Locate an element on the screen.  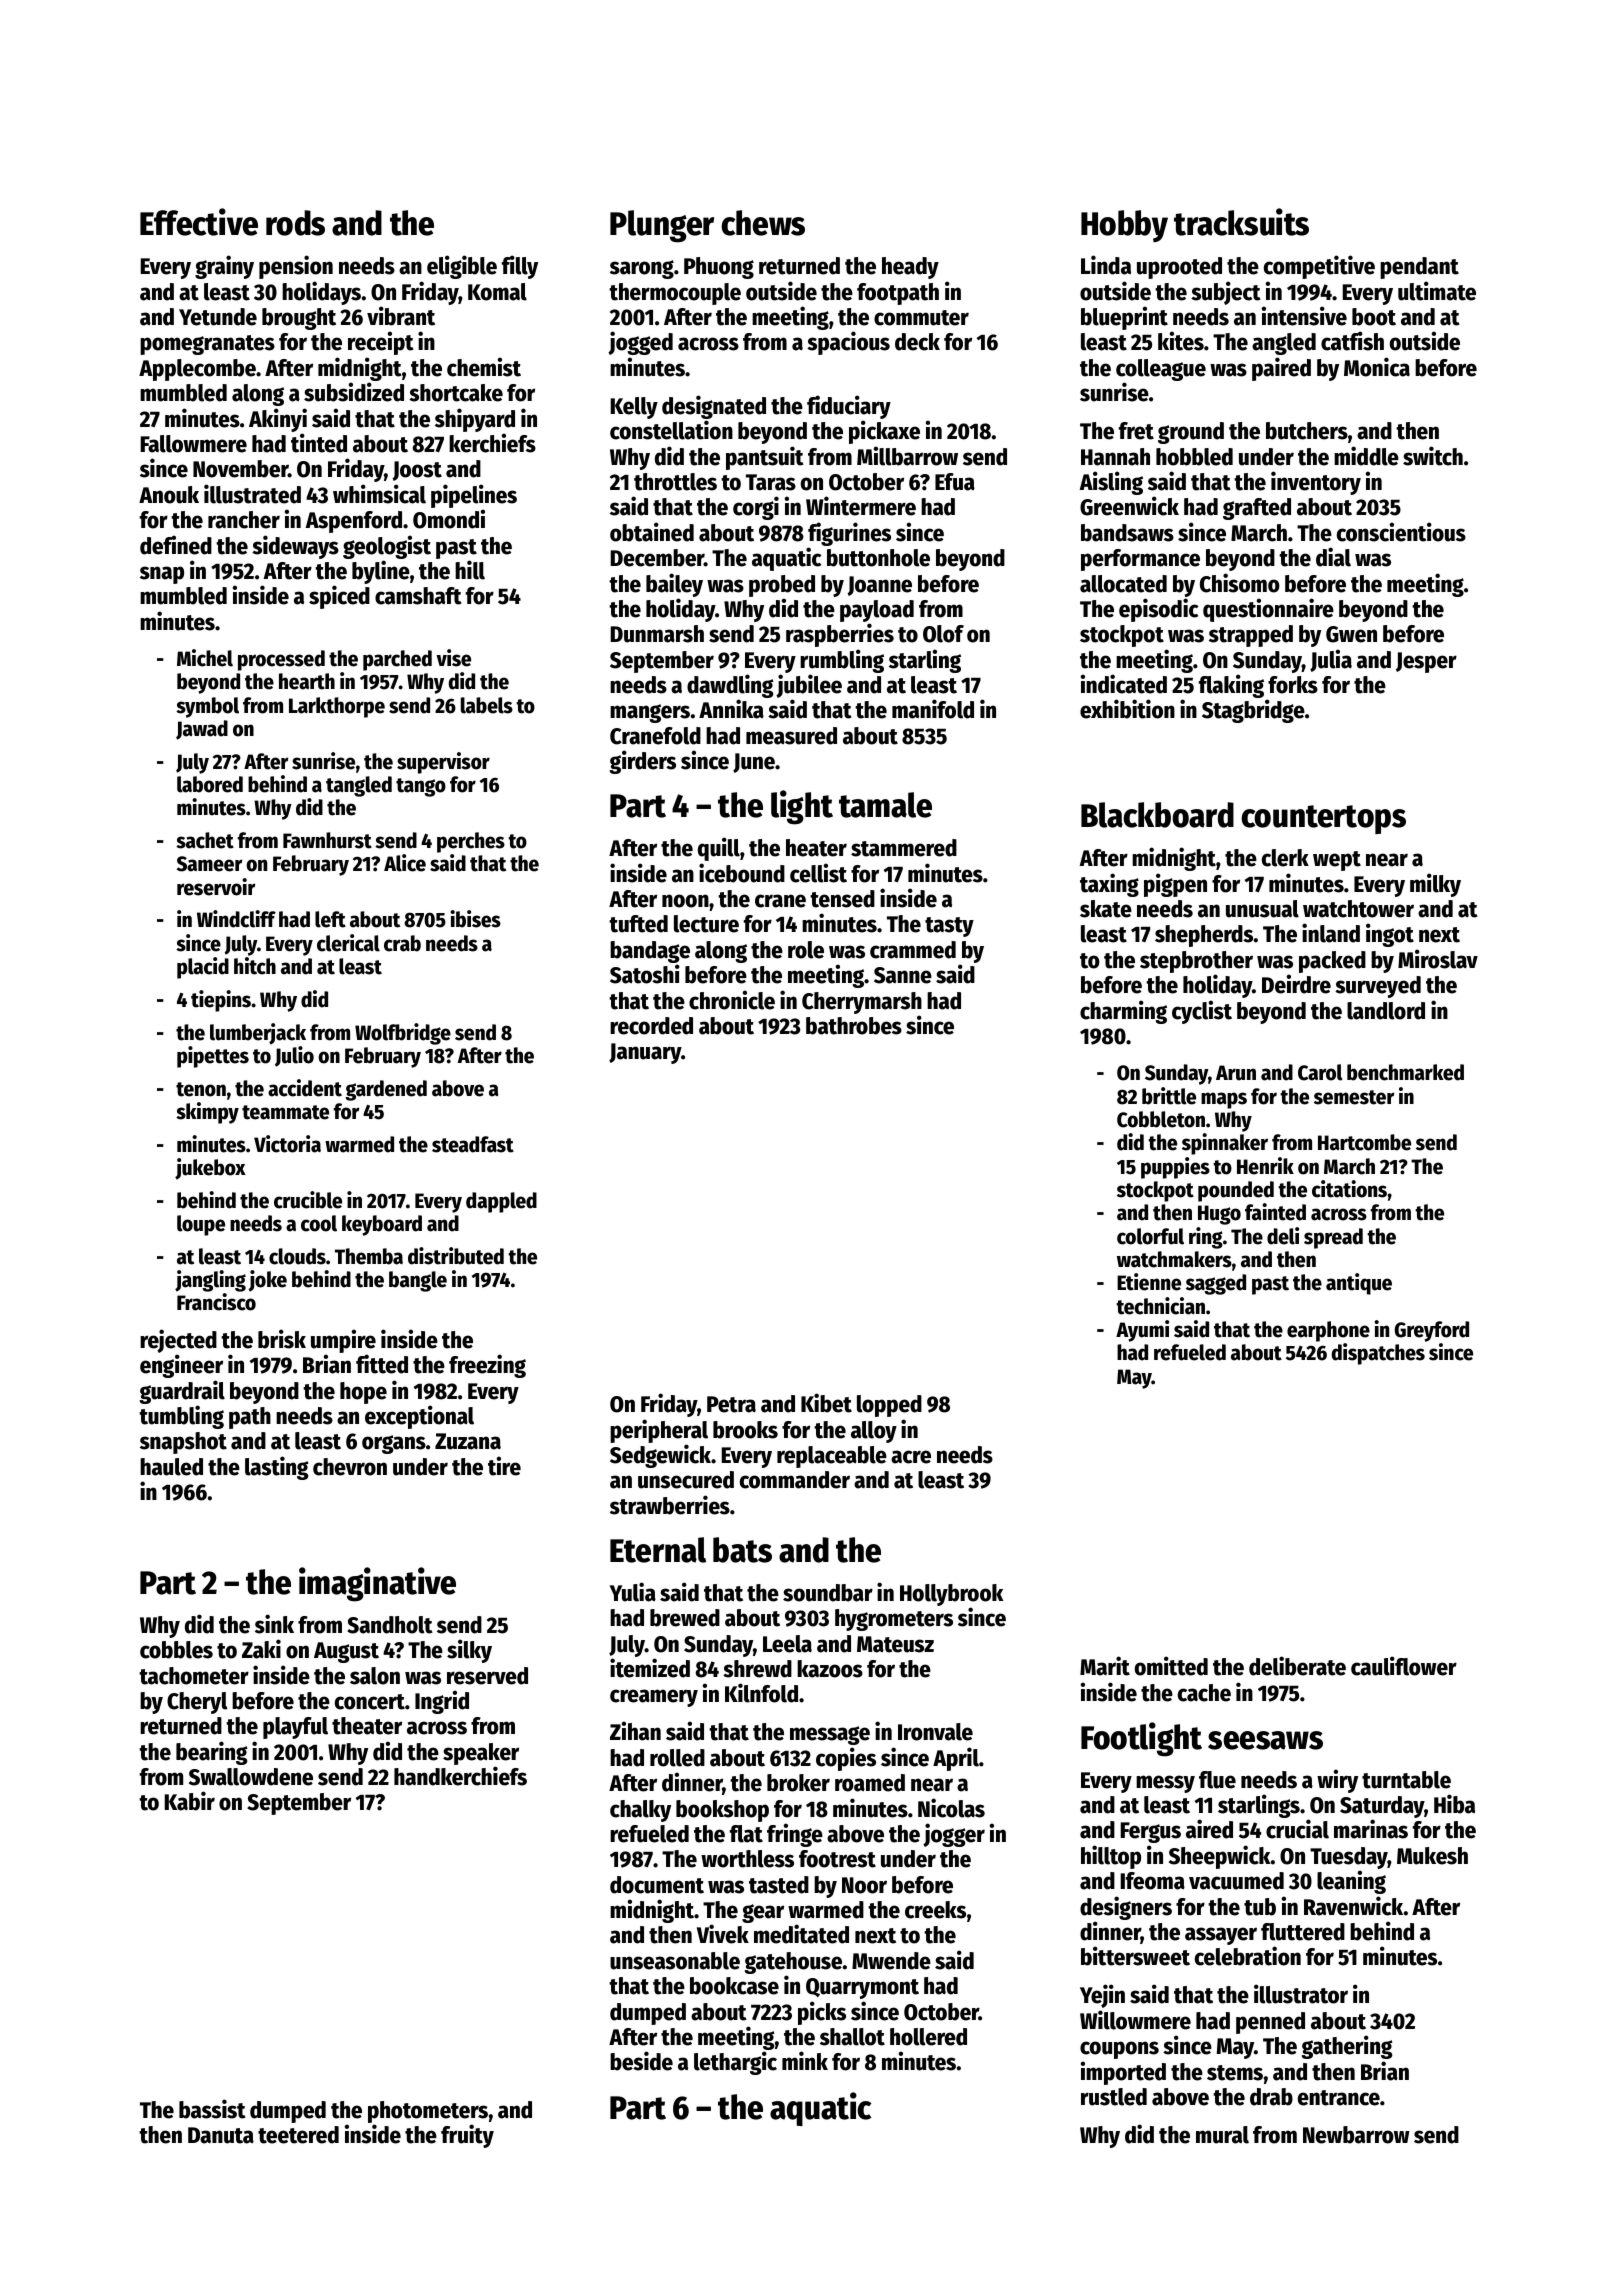
Effective is located at coordinates (199, 222).
